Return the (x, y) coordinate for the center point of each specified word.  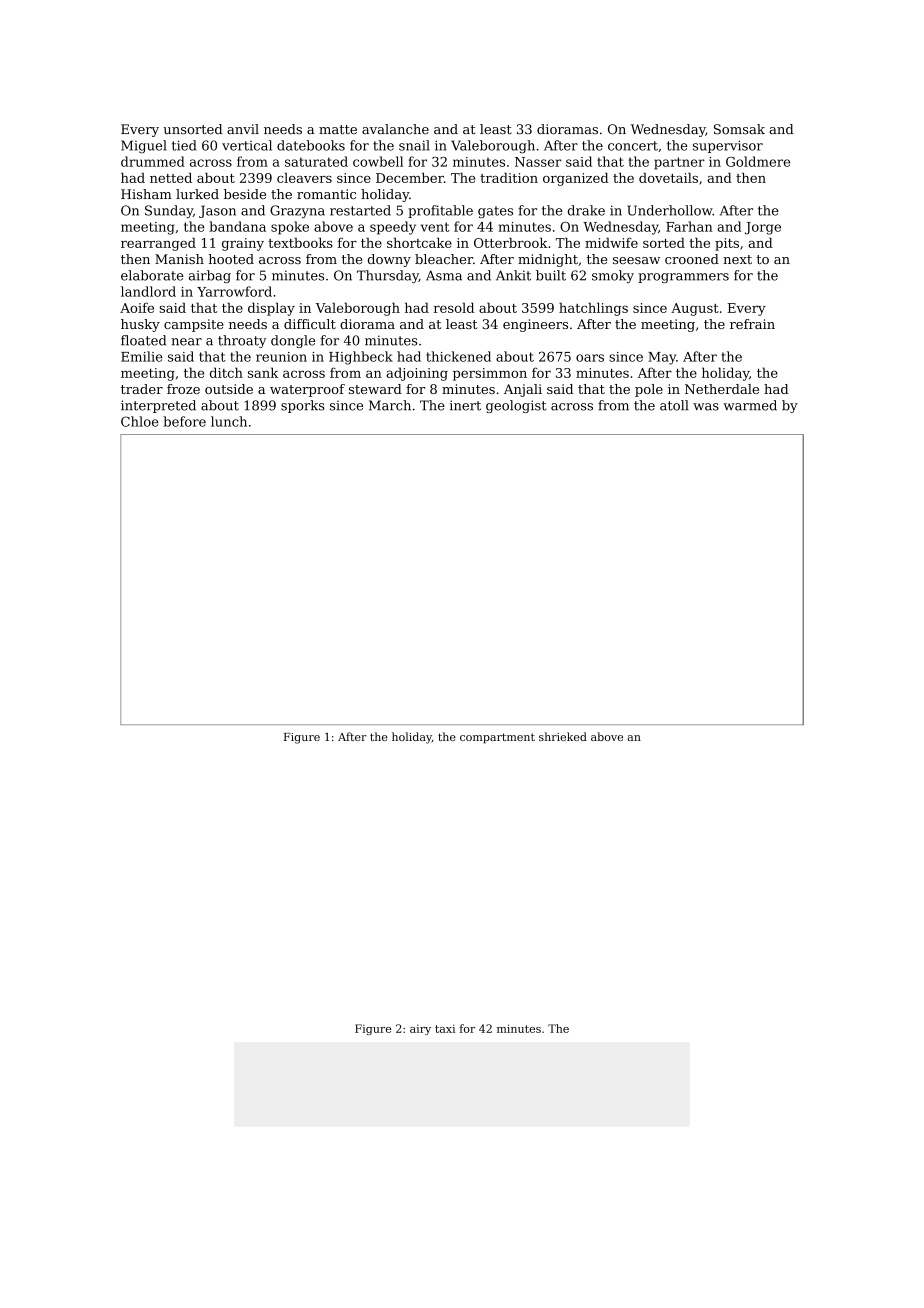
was (706, 407)
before (184, 421)
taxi (445, 1028)
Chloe (140, 421)
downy (389, 260)
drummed (153, 161)
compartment (497, 738)
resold (454, 307)
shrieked (563, 736)
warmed (750, 405)
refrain (752, 324)
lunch (229, 421)
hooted (231, 259)
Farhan (689, 226)
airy (420, 1030)
